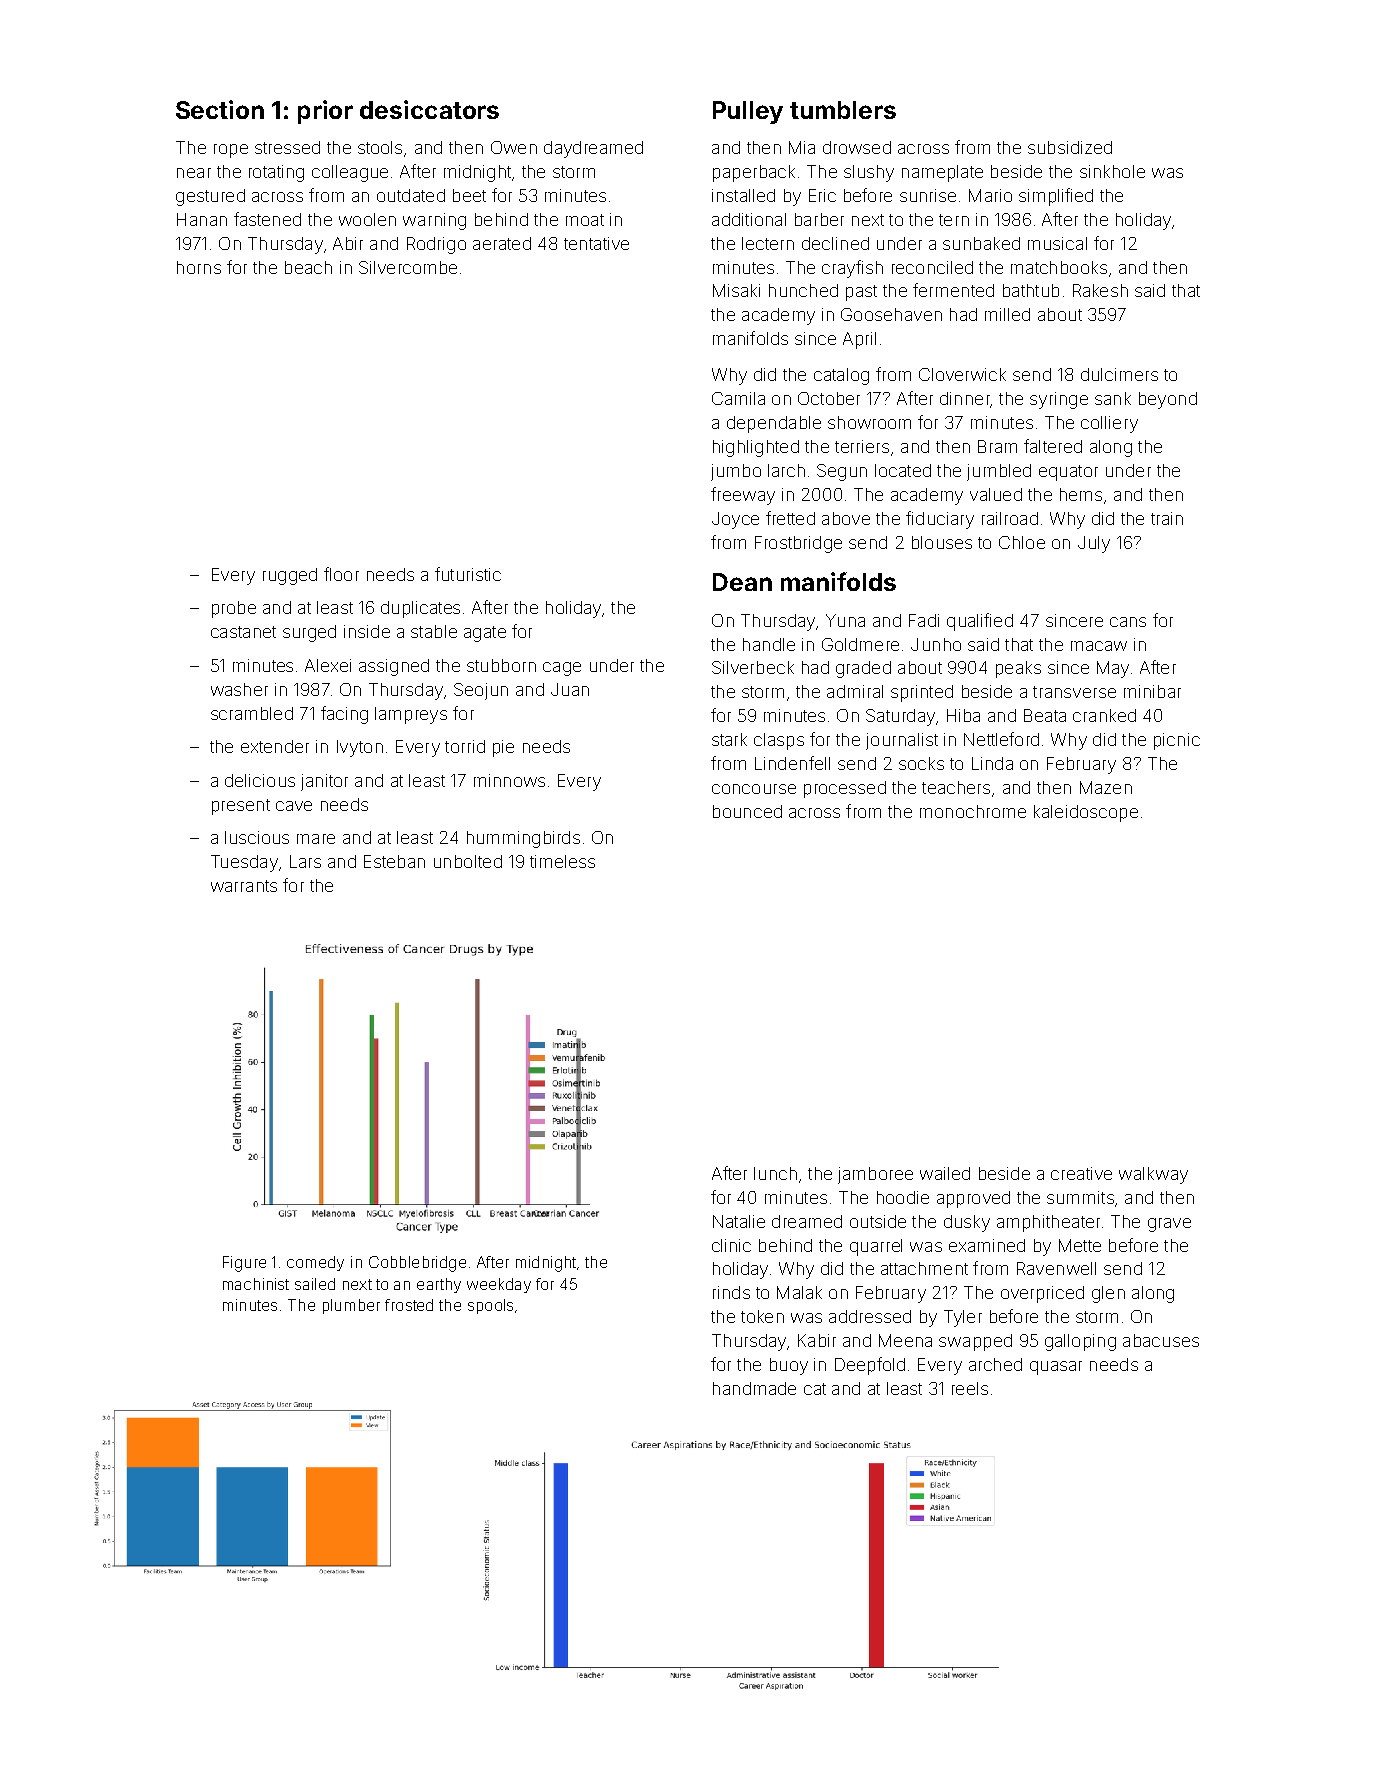 This screenshot has height=1782, width=1377. I want to click on horns, so click(199, 267).
